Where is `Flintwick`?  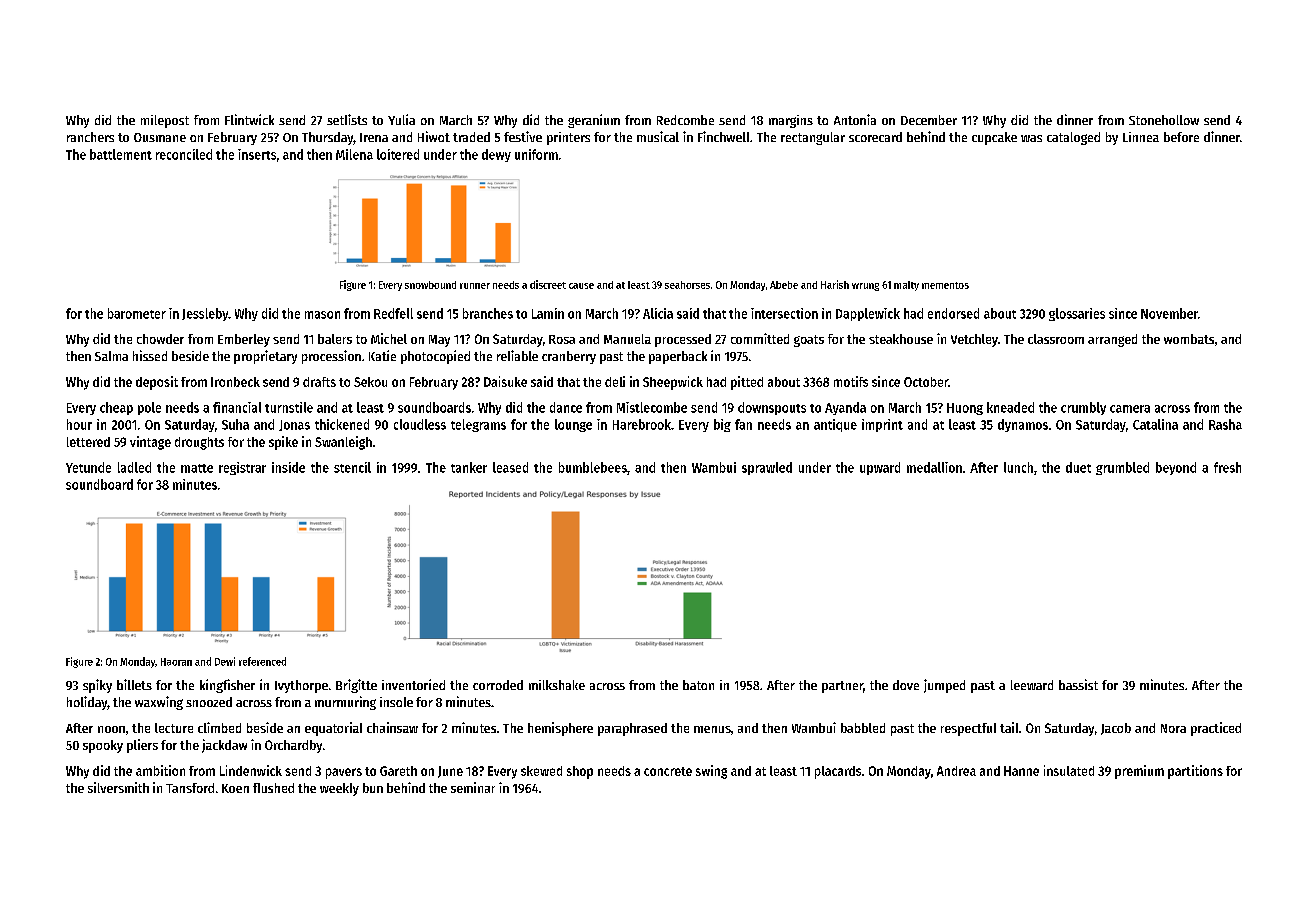 Flintwick is located at coordinates (249, 119).
